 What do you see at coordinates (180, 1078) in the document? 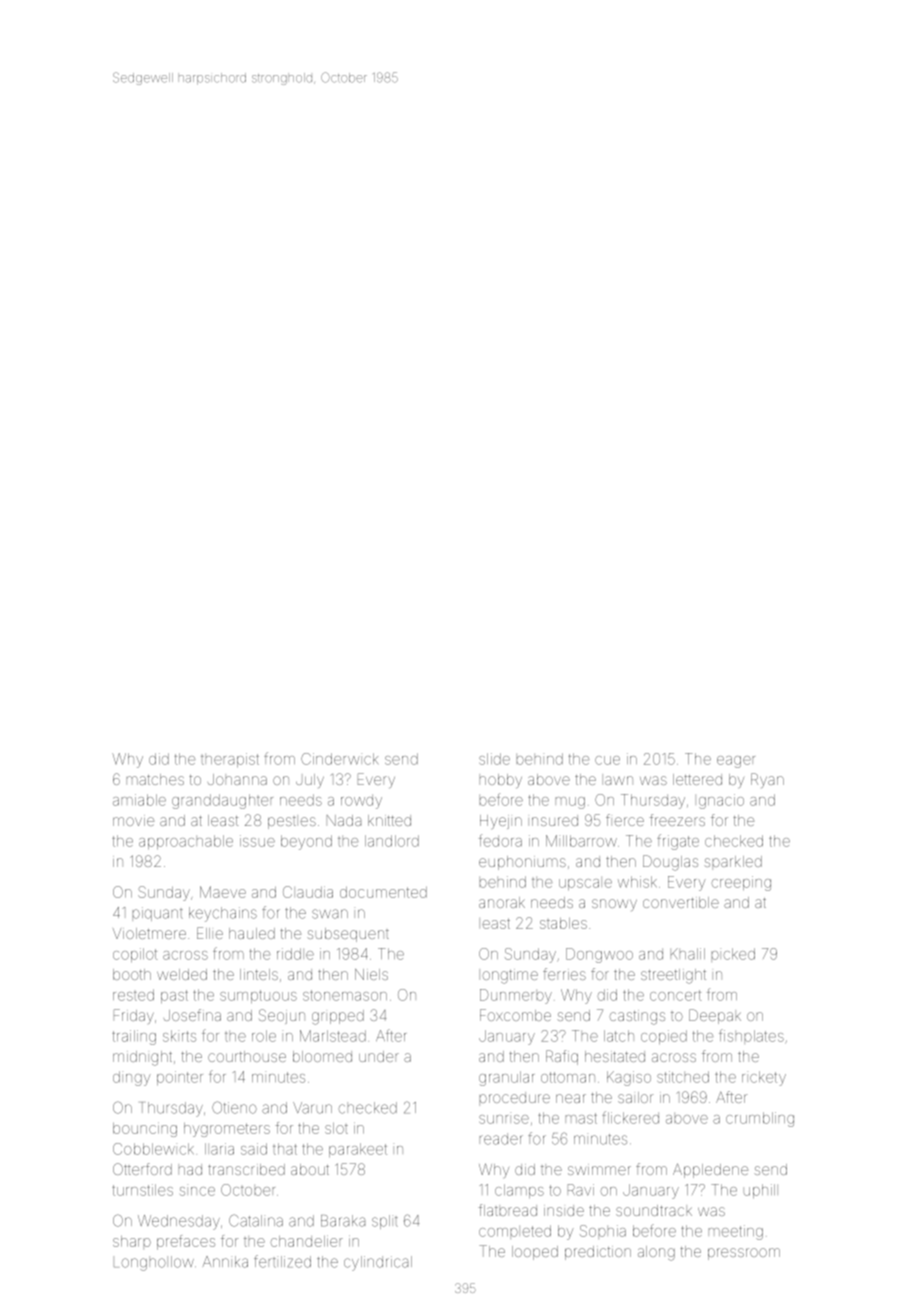
I see `pointer` at bounding box center [180, 1078].
